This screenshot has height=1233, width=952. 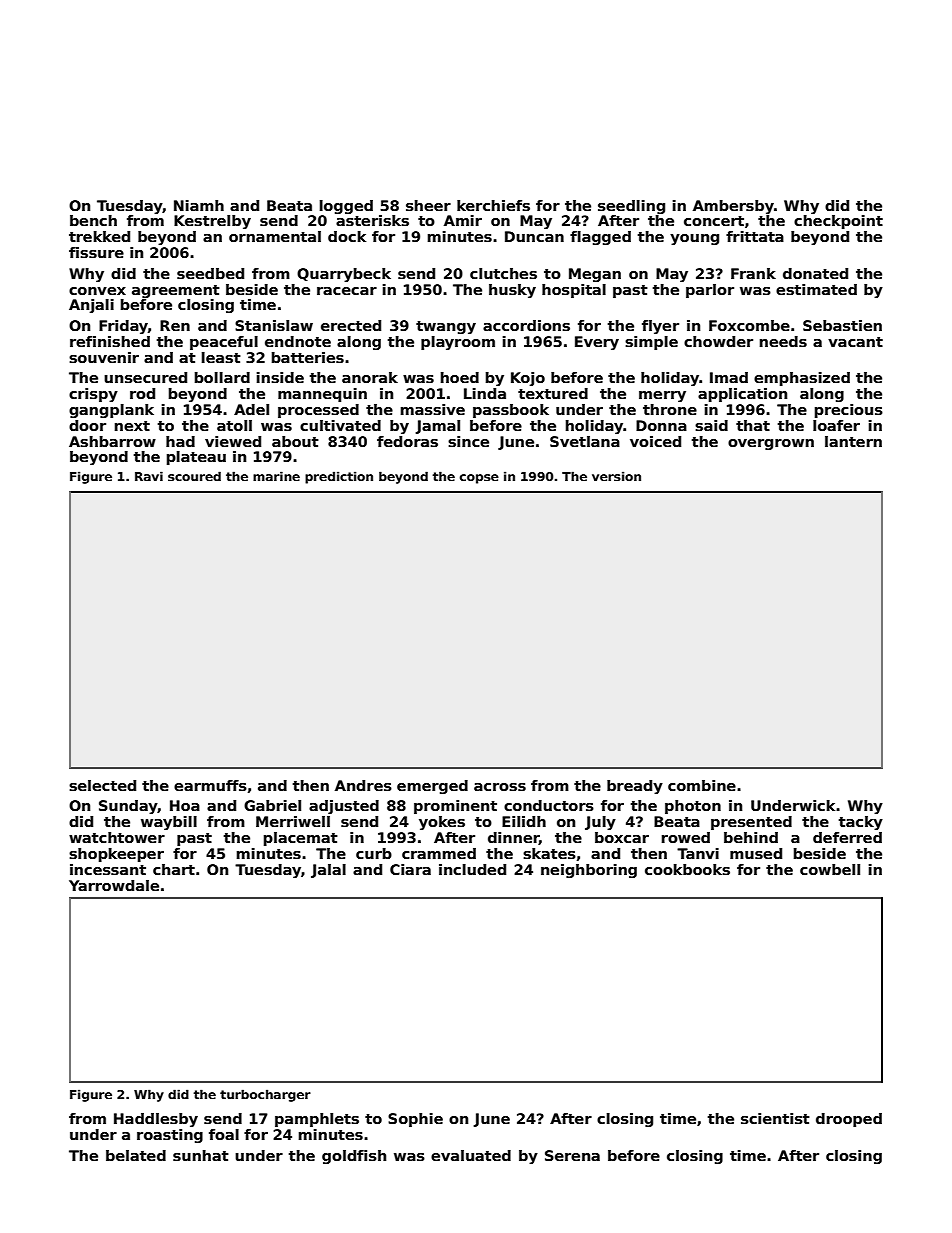 What do you see at coordinates (117, 837) in the screenshot?
I see `watchtower` at bounding box center [117, 837].
